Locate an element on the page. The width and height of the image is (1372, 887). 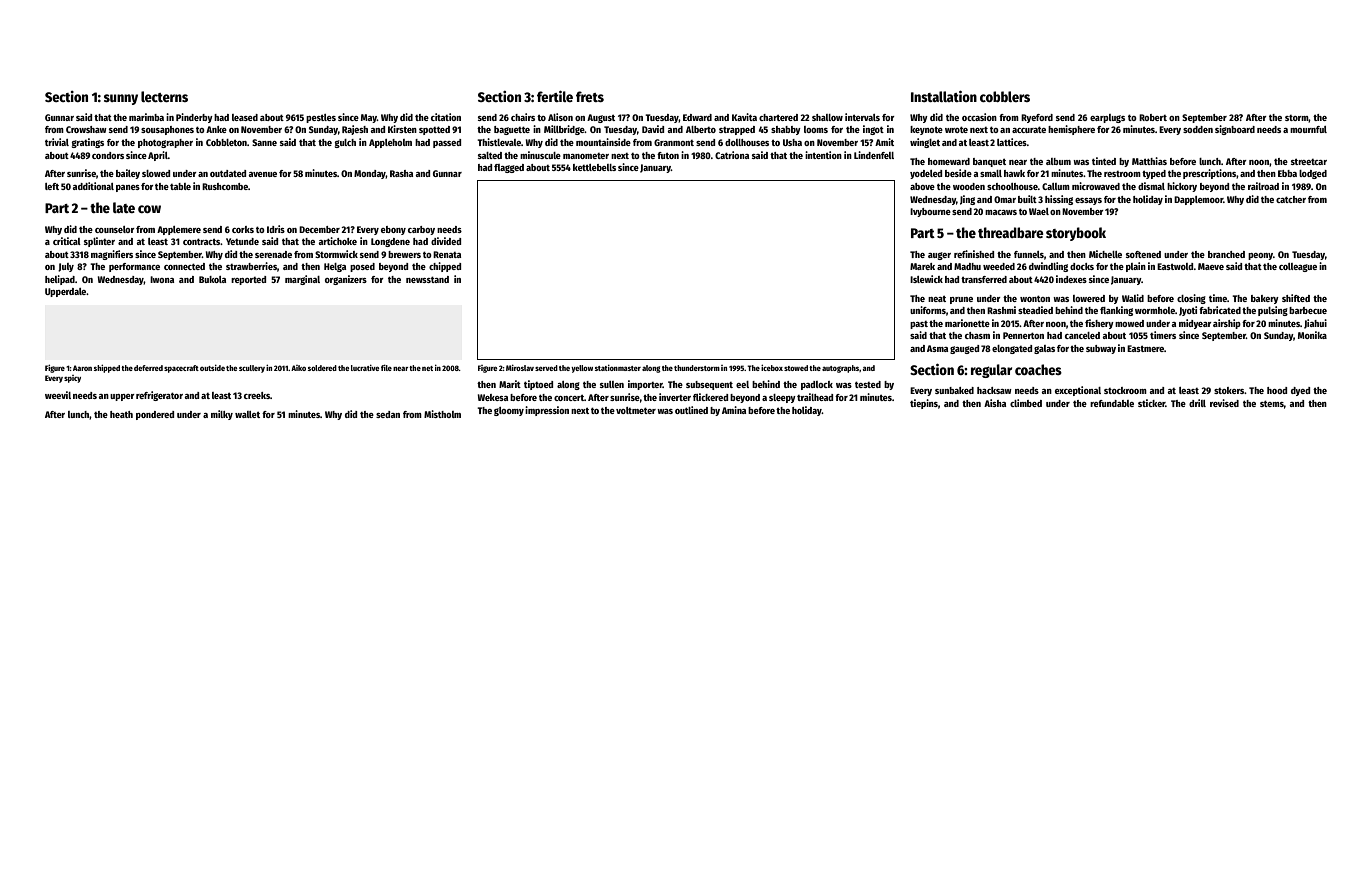
Installation is located at coordinates (944, 96).
